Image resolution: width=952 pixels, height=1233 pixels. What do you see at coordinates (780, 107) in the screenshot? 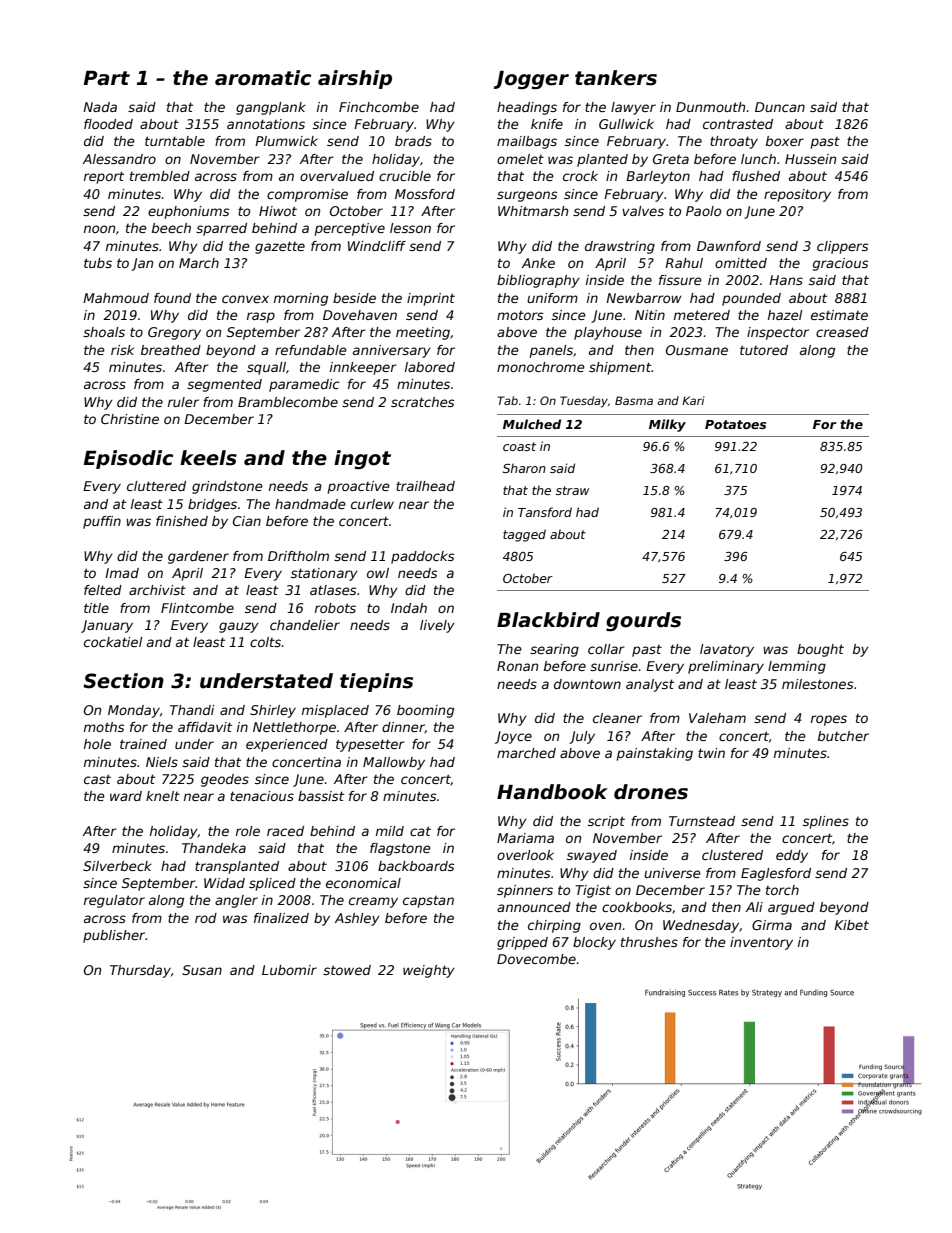
I see `Duncan` at bounding box center [780, 107].
